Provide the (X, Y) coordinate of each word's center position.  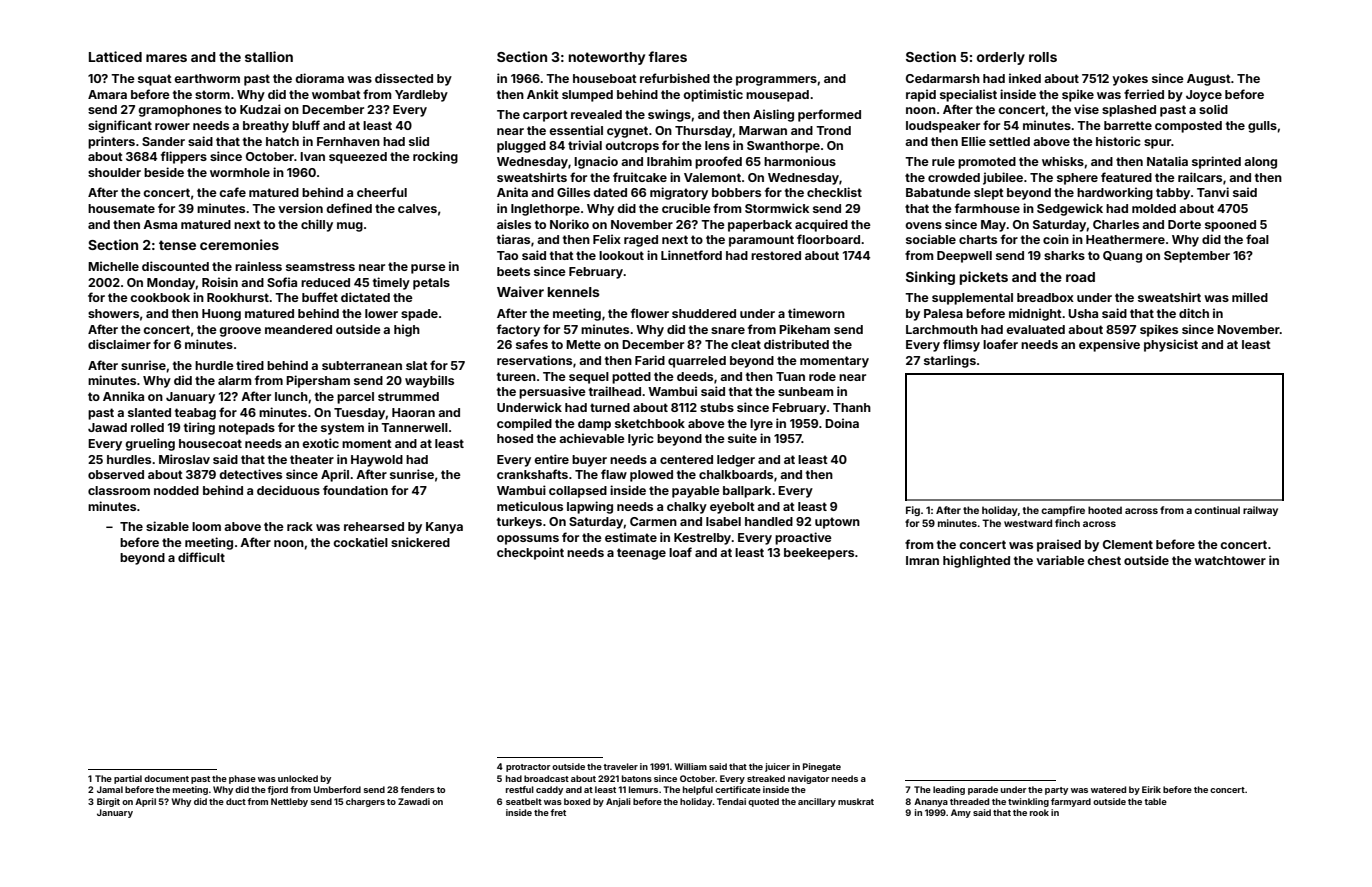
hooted (1105, 510)
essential (576, 130)
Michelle (113, 266)
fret (558, 812)
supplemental (972, 299)
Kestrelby (703, 539)
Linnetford (691, 255)
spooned (1230, 226)
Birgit (108, 802)
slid (419, 141)
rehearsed (374, 526)
